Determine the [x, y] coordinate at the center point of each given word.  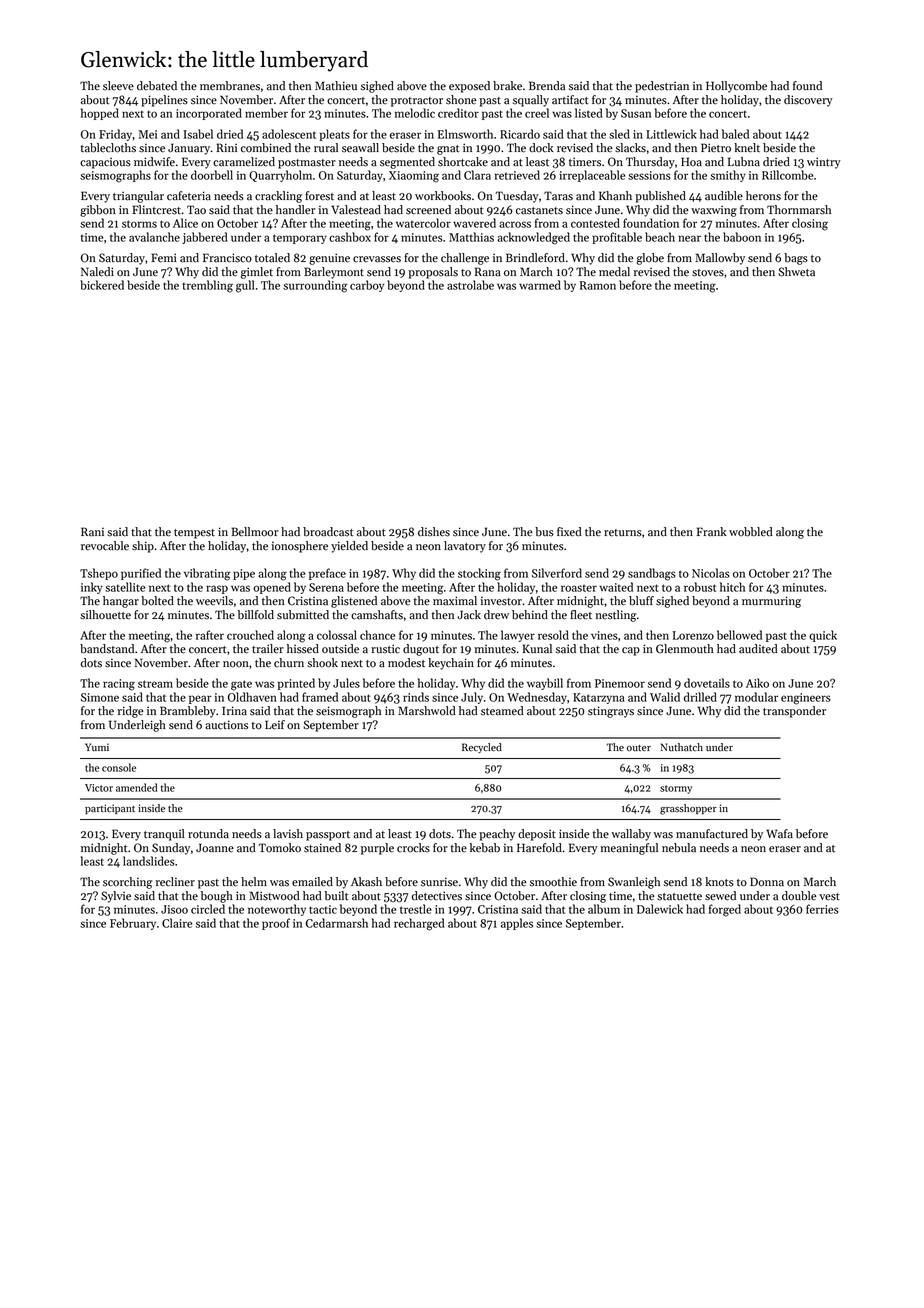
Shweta [796, 272]
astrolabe [470, 285]
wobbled [751, 532]
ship [143, 547]
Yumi [97, 747]
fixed [569, 532]
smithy [728, 176]
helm [254, 881]
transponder [794, 712]
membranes [230, 86]
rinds [416, 697]
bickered [102, 285]
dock [541, 148]
